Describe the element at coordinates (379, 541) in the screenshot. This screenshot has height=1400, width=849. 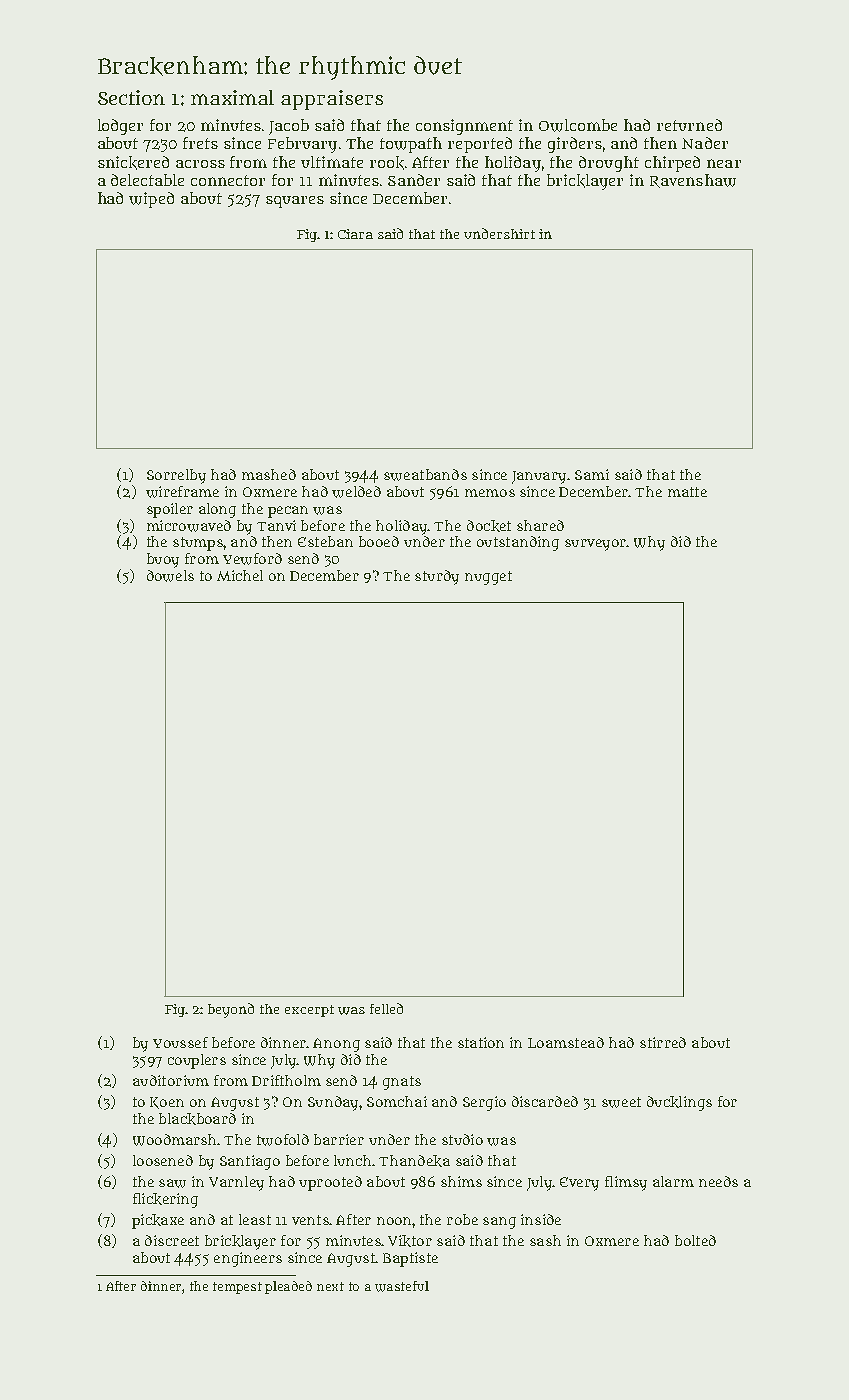
I see `booed` at that location.
